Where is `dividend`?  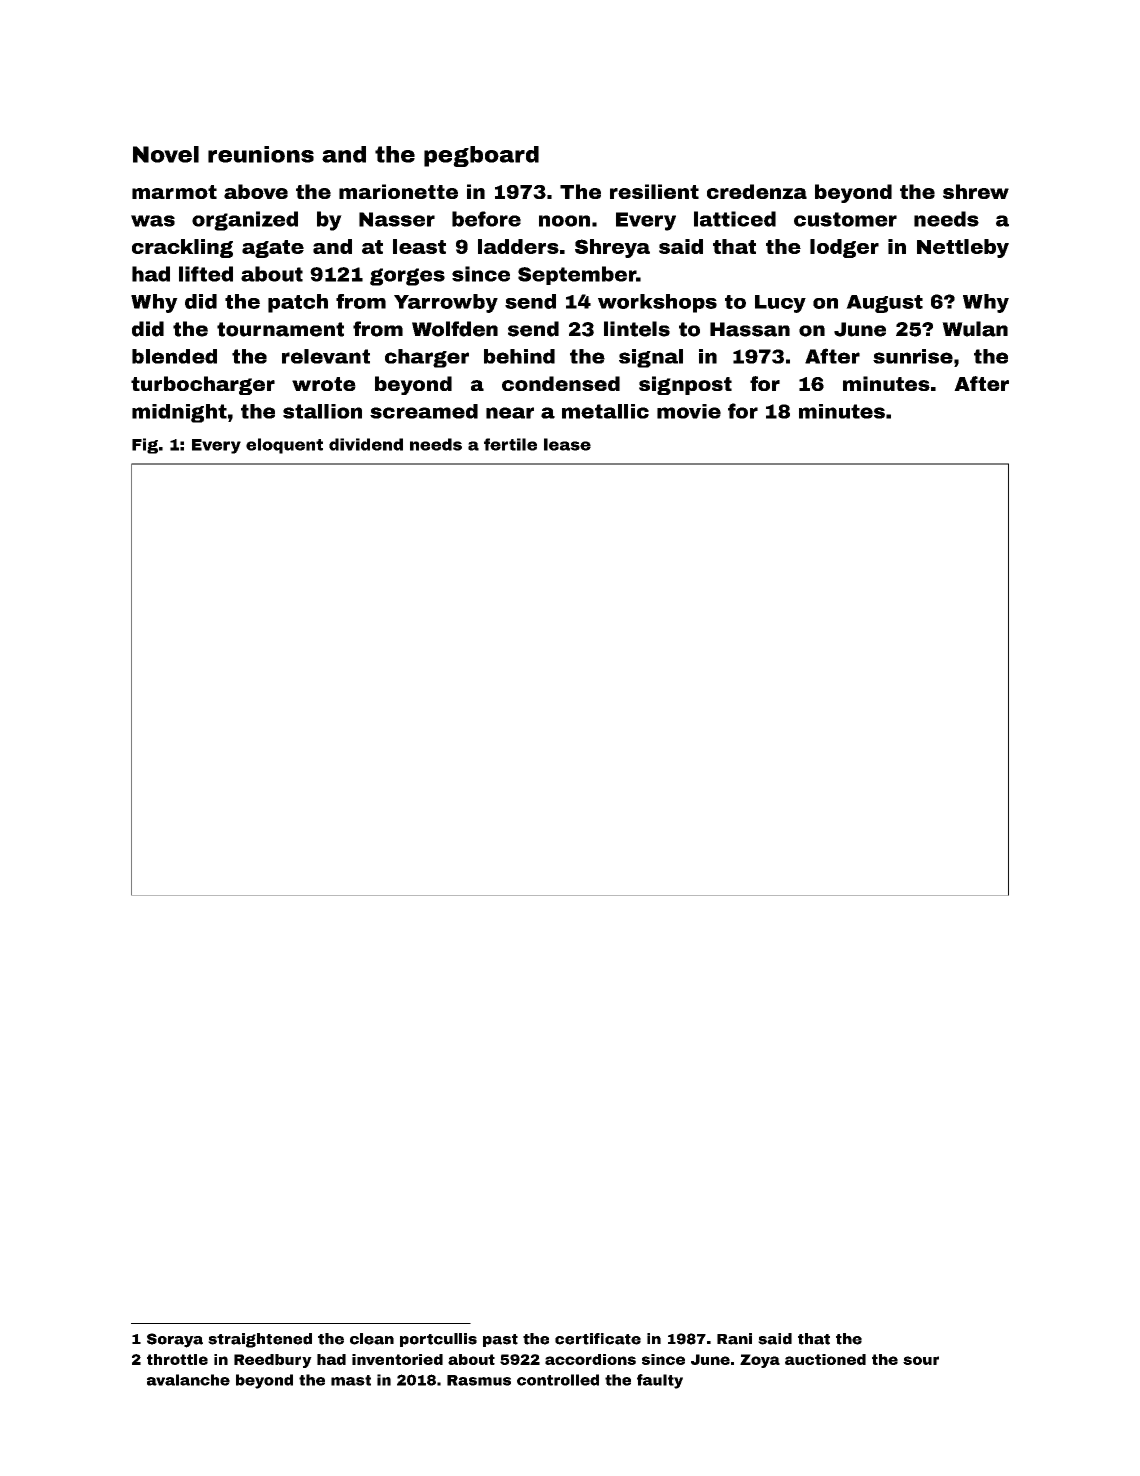 dividend is located at coordinates (366, 444).
